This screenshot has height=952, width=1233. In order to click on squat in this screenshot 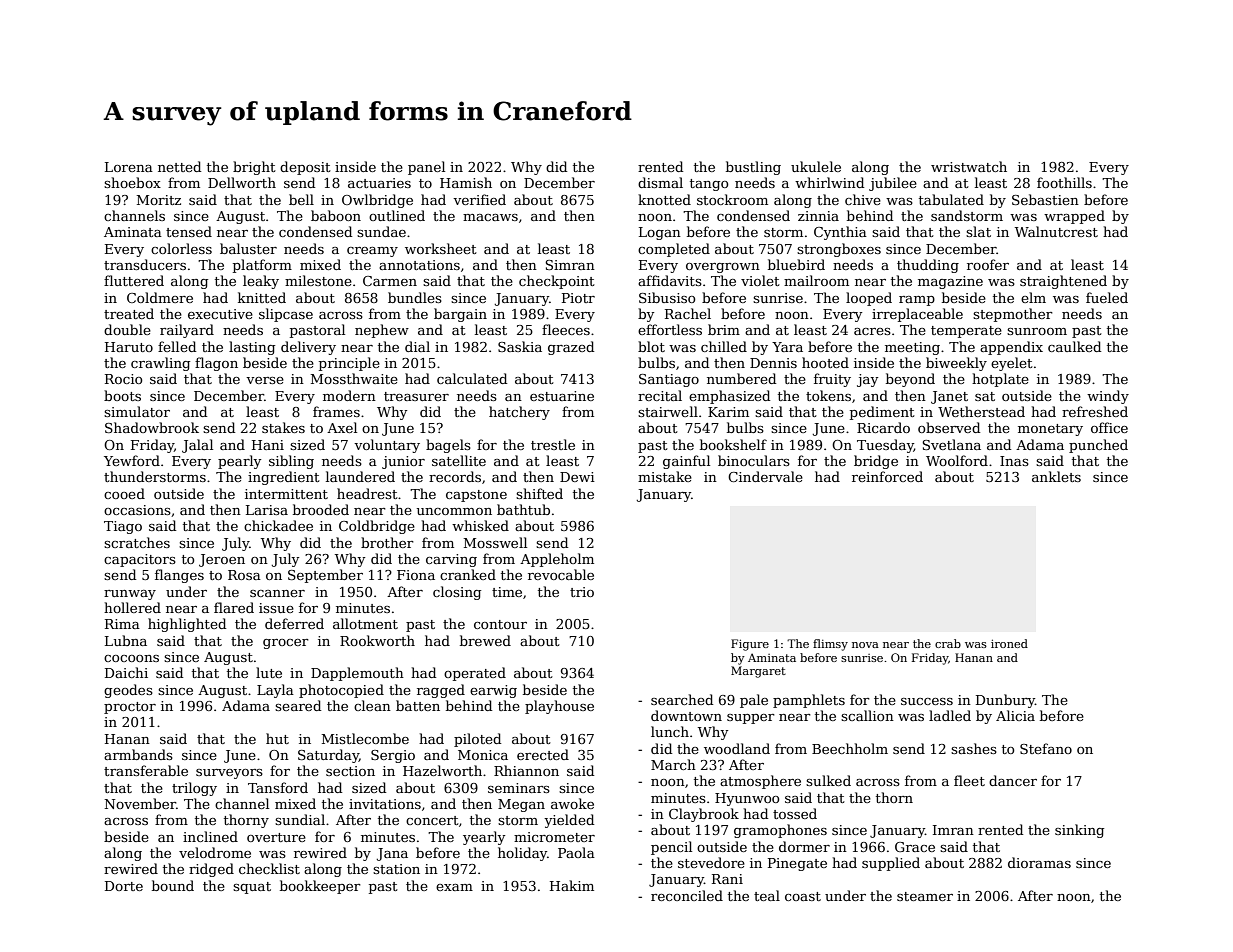, I will do `click(252, 888)`.
